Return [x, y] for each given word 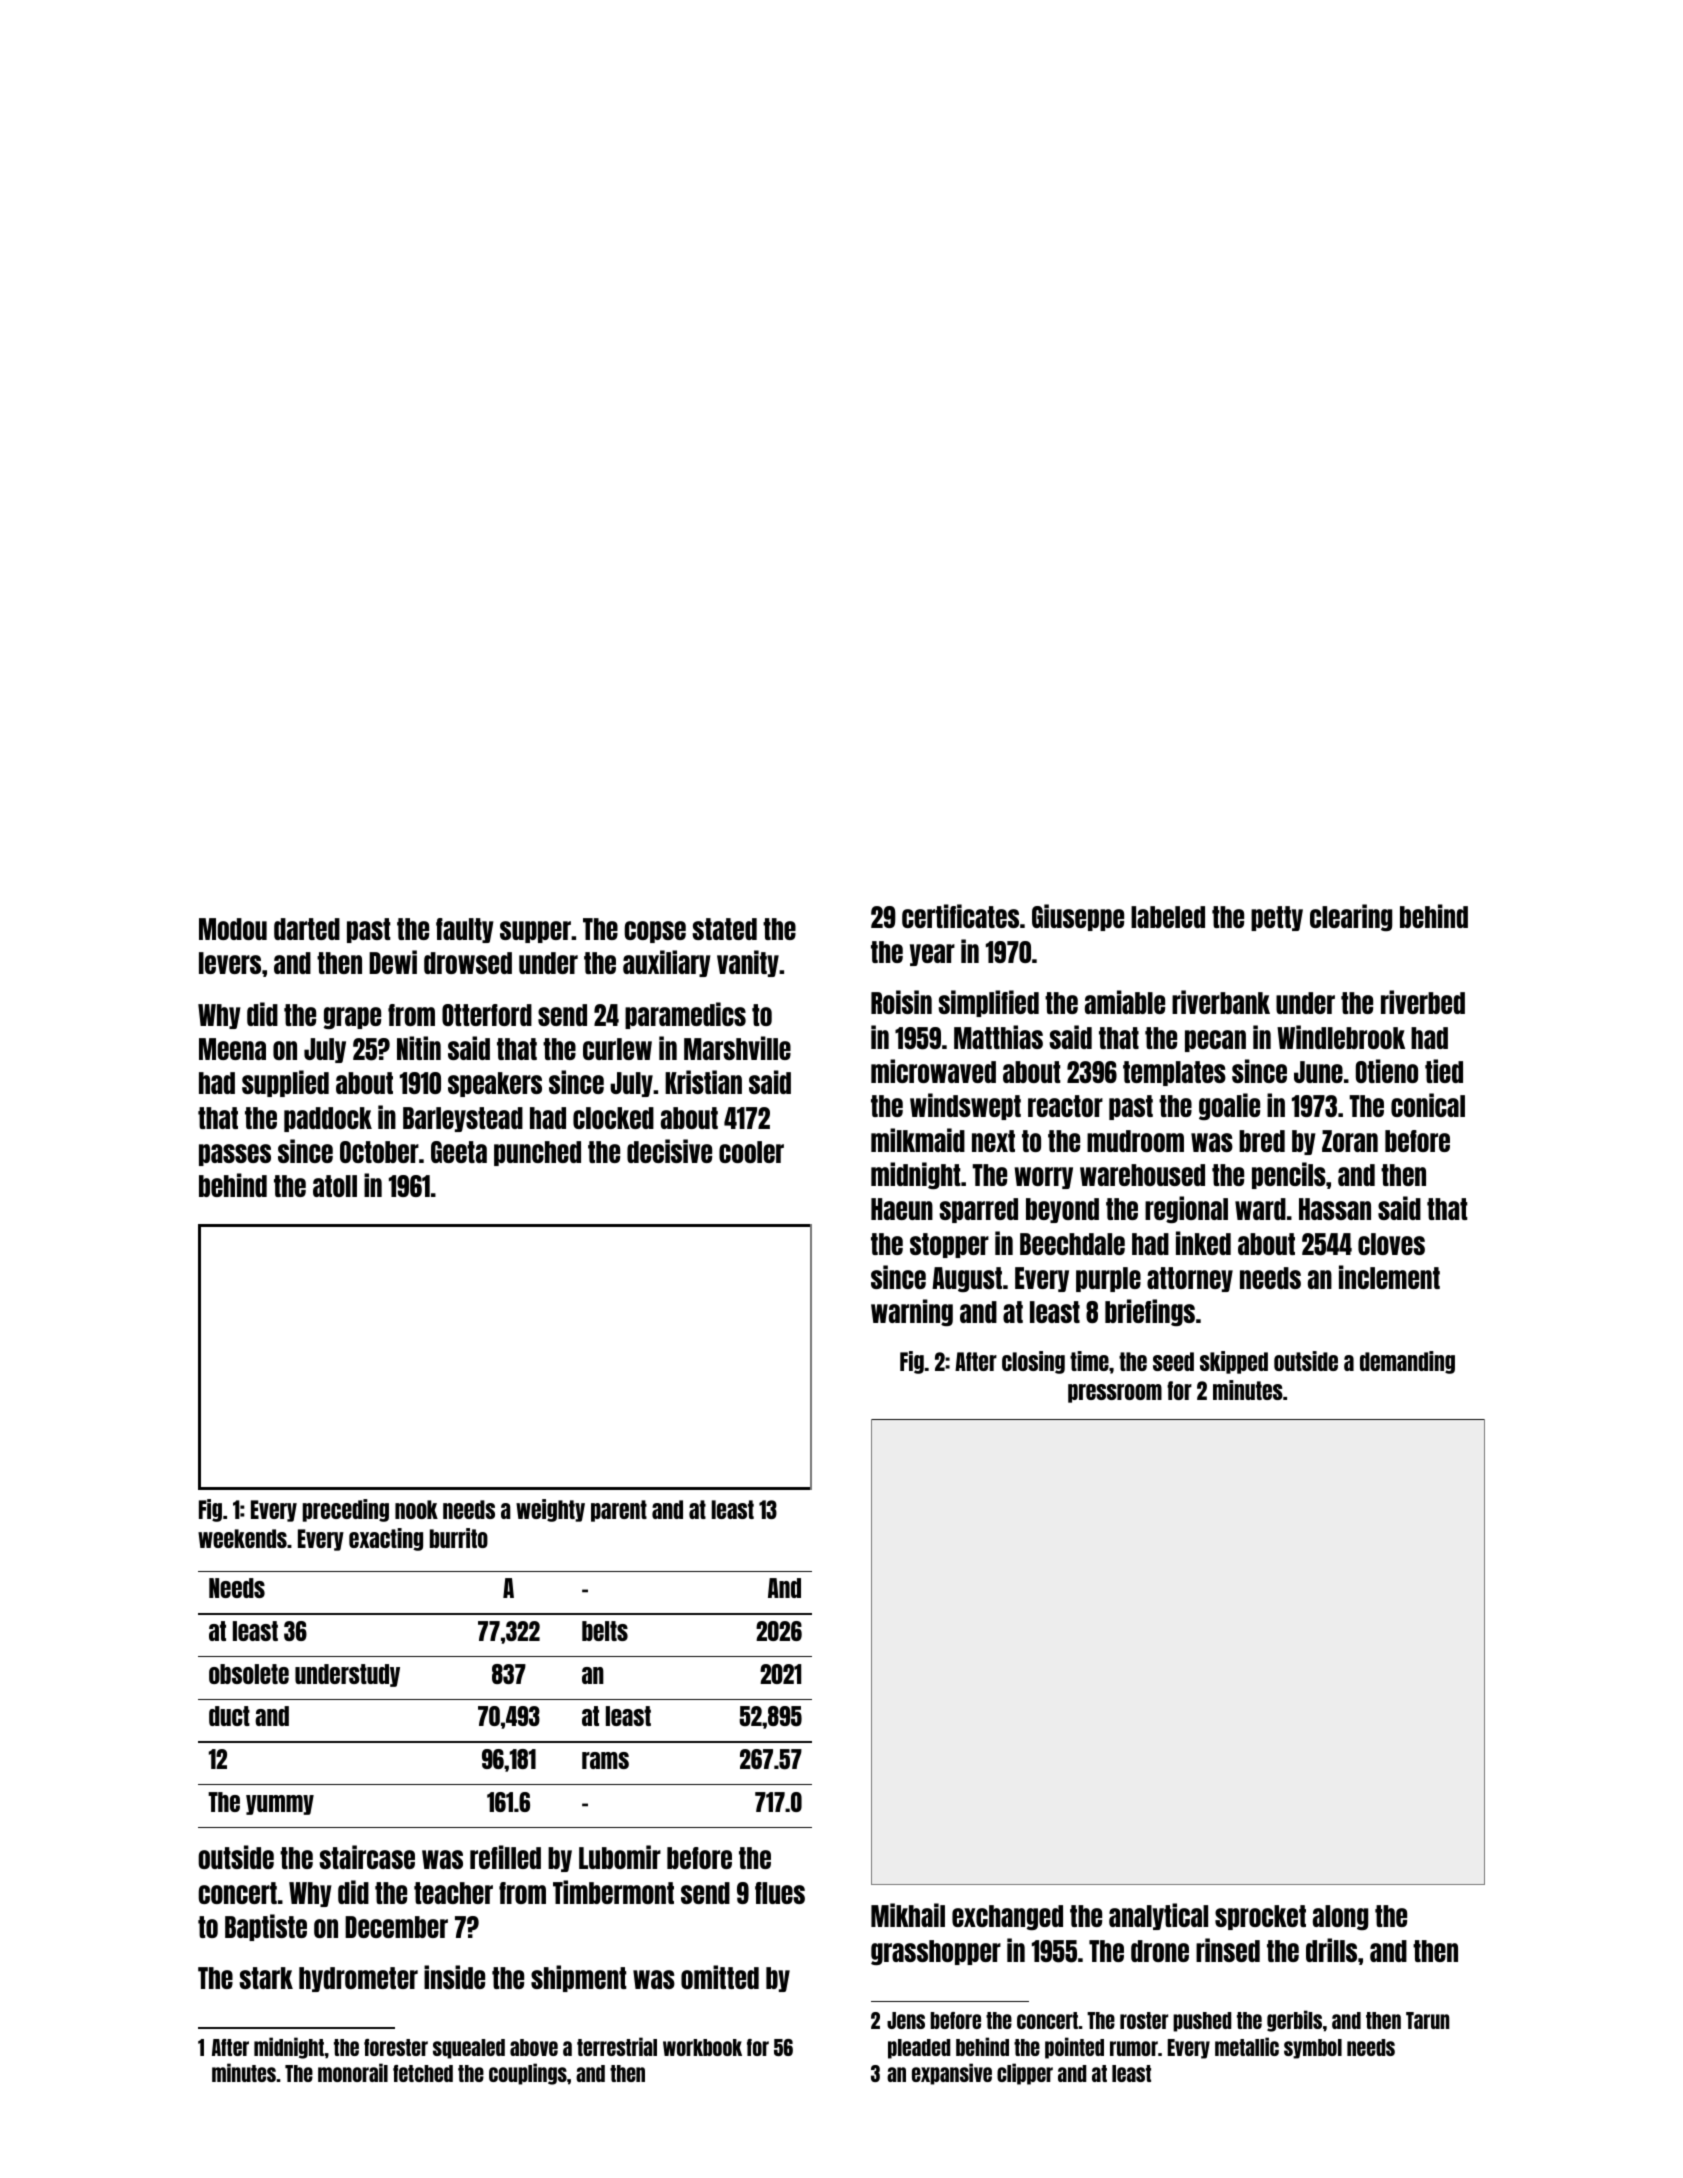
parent [619, 1511]
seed [1173, 1361]
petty [1277, 918]
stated [724, 929]
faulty [465, 930]
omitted [720, 1977]
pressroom [1115, 1393]
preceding [346, 1510]
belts [605, 1631]
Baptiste [266, 1927]
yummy [280, 1805]
